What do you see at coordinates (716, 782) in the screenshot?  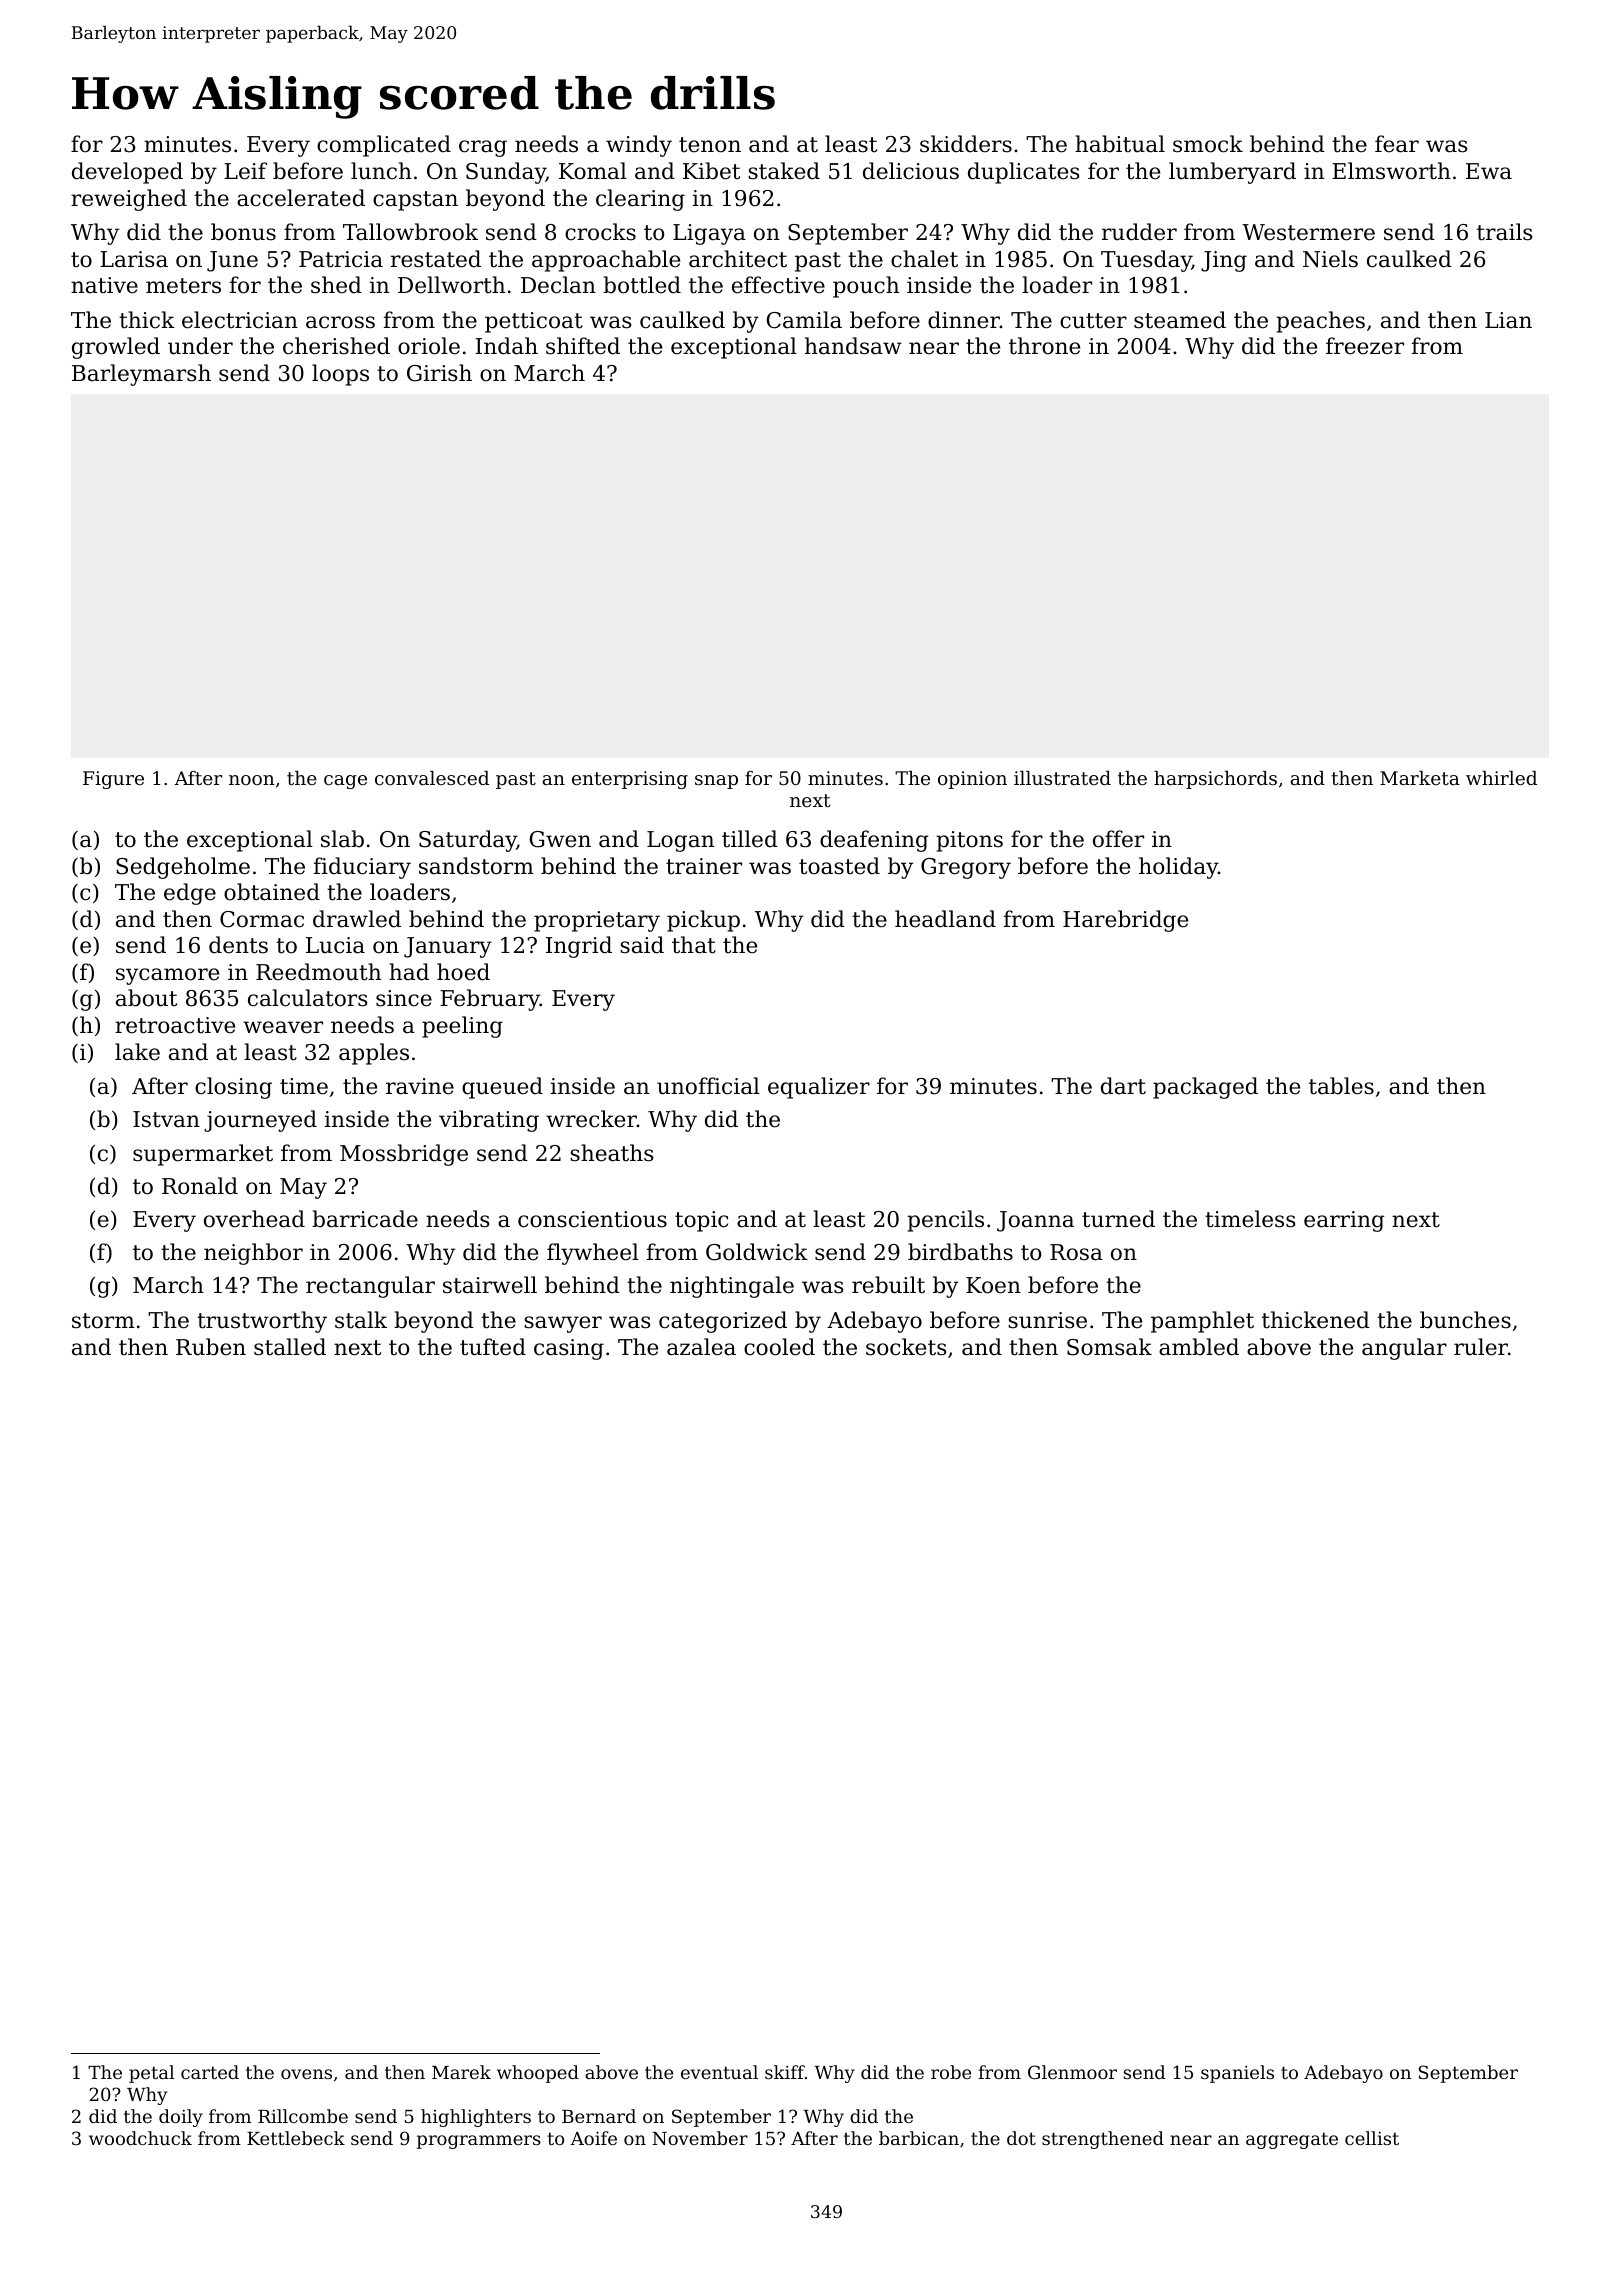 I see `snap` at bounding box center [716, 782].
